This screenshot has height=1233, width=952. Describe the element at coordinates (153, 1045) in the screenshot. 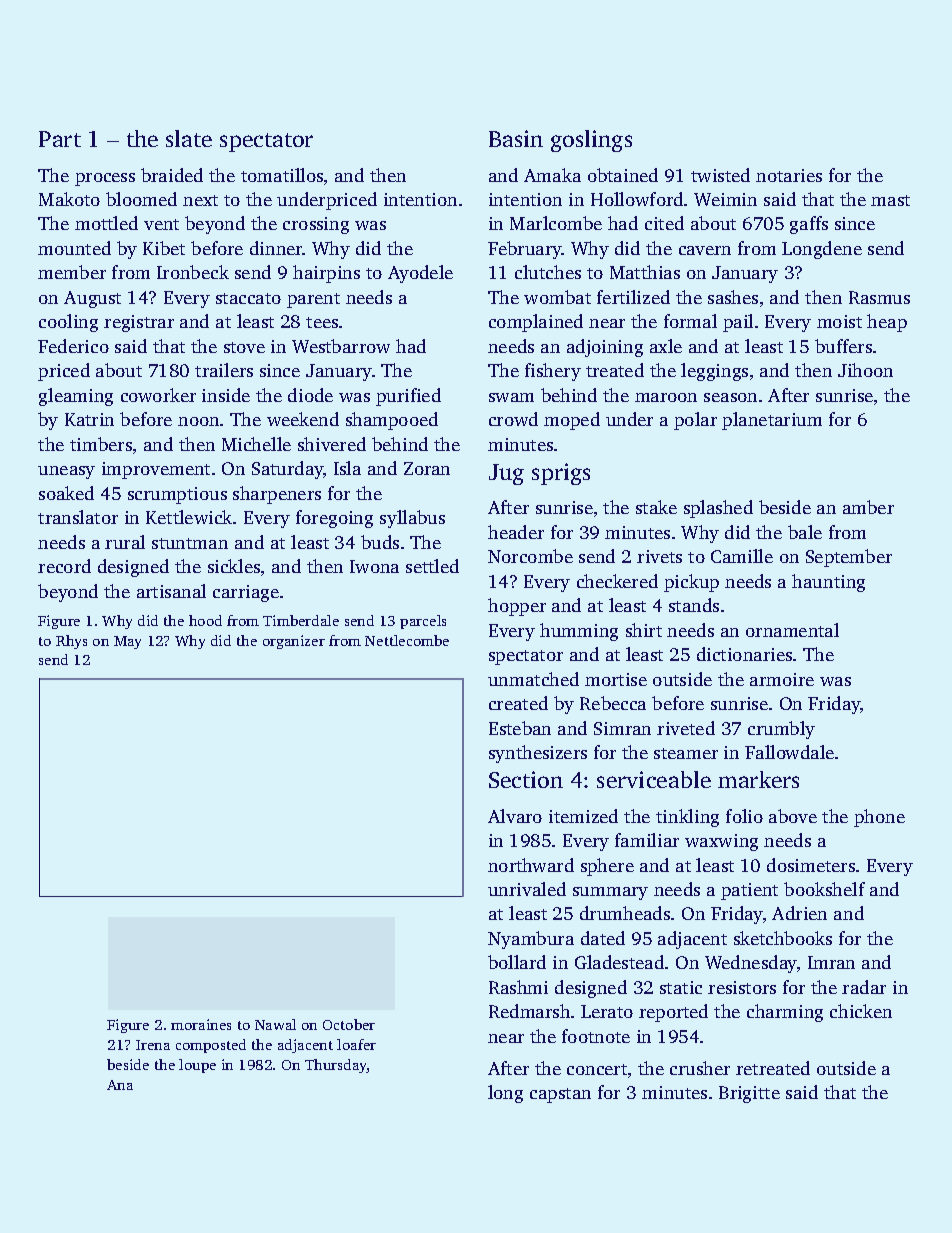

I see `Irena` at that location.
